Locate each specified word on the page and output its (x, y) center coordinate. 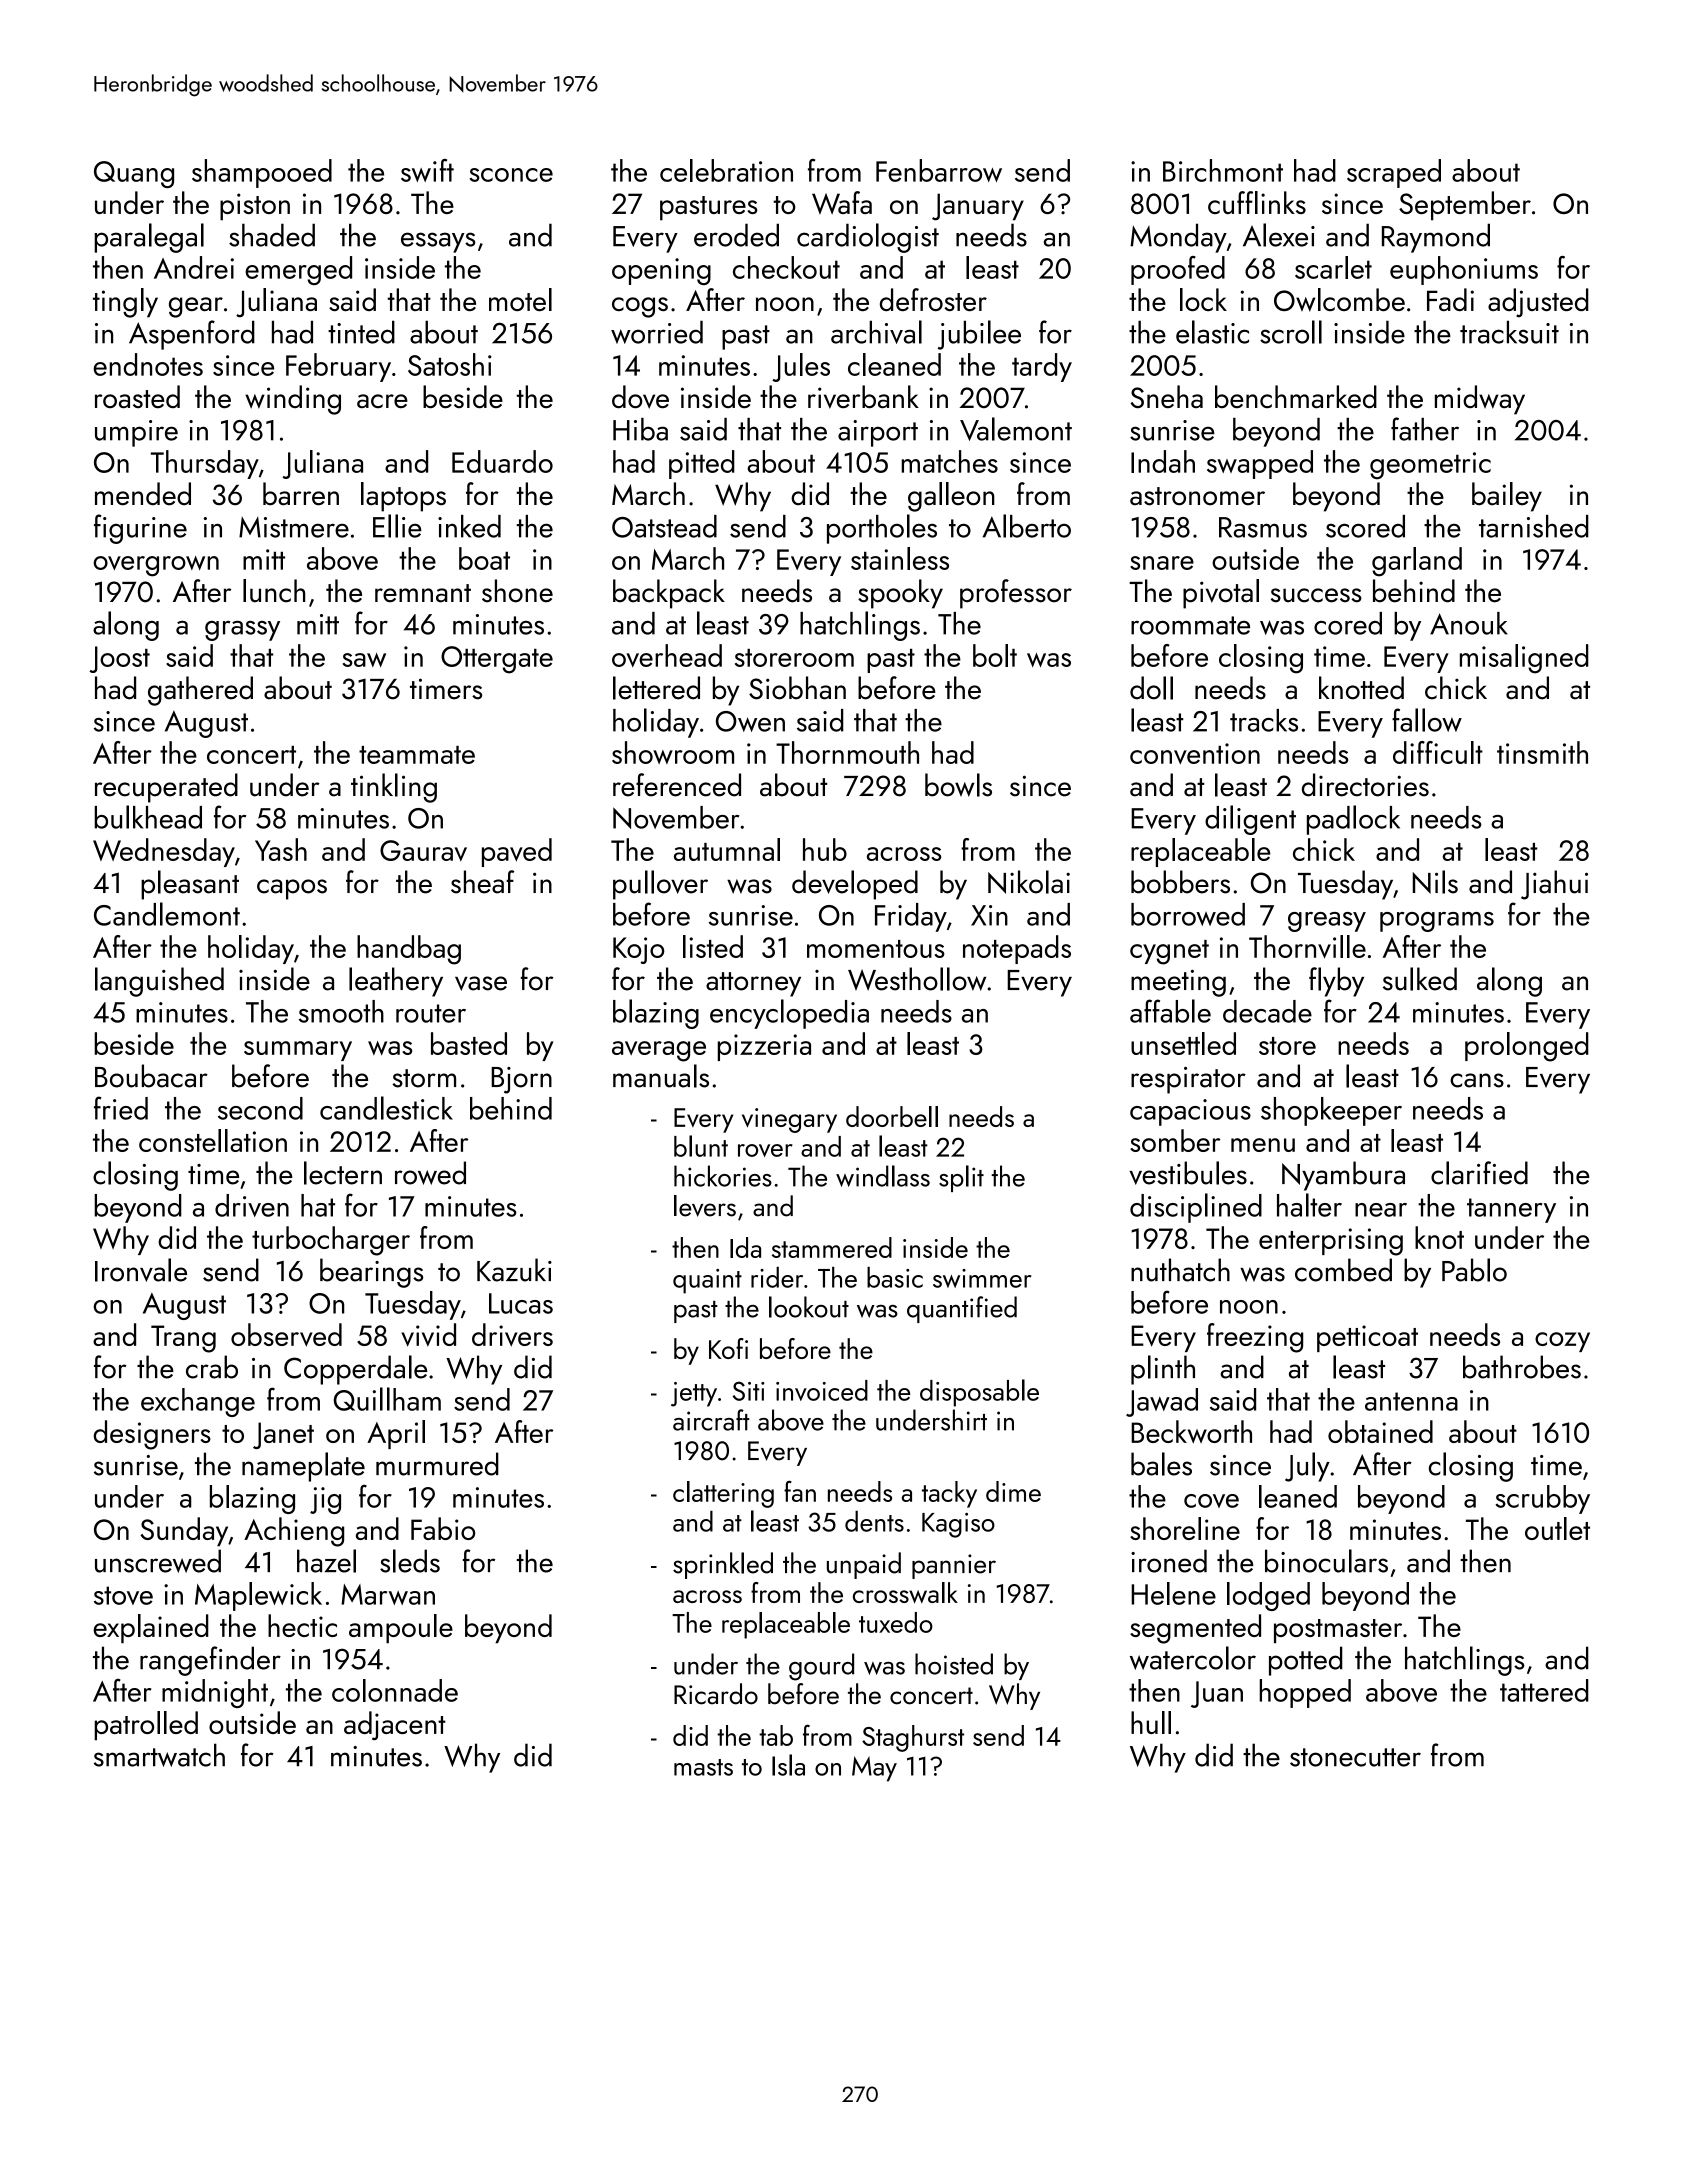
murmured (437, 1464)
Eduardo (502, 461)
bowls (958, 785)
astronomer (1197, 496)
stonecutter (1355, 1757)
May (874, 1769)
